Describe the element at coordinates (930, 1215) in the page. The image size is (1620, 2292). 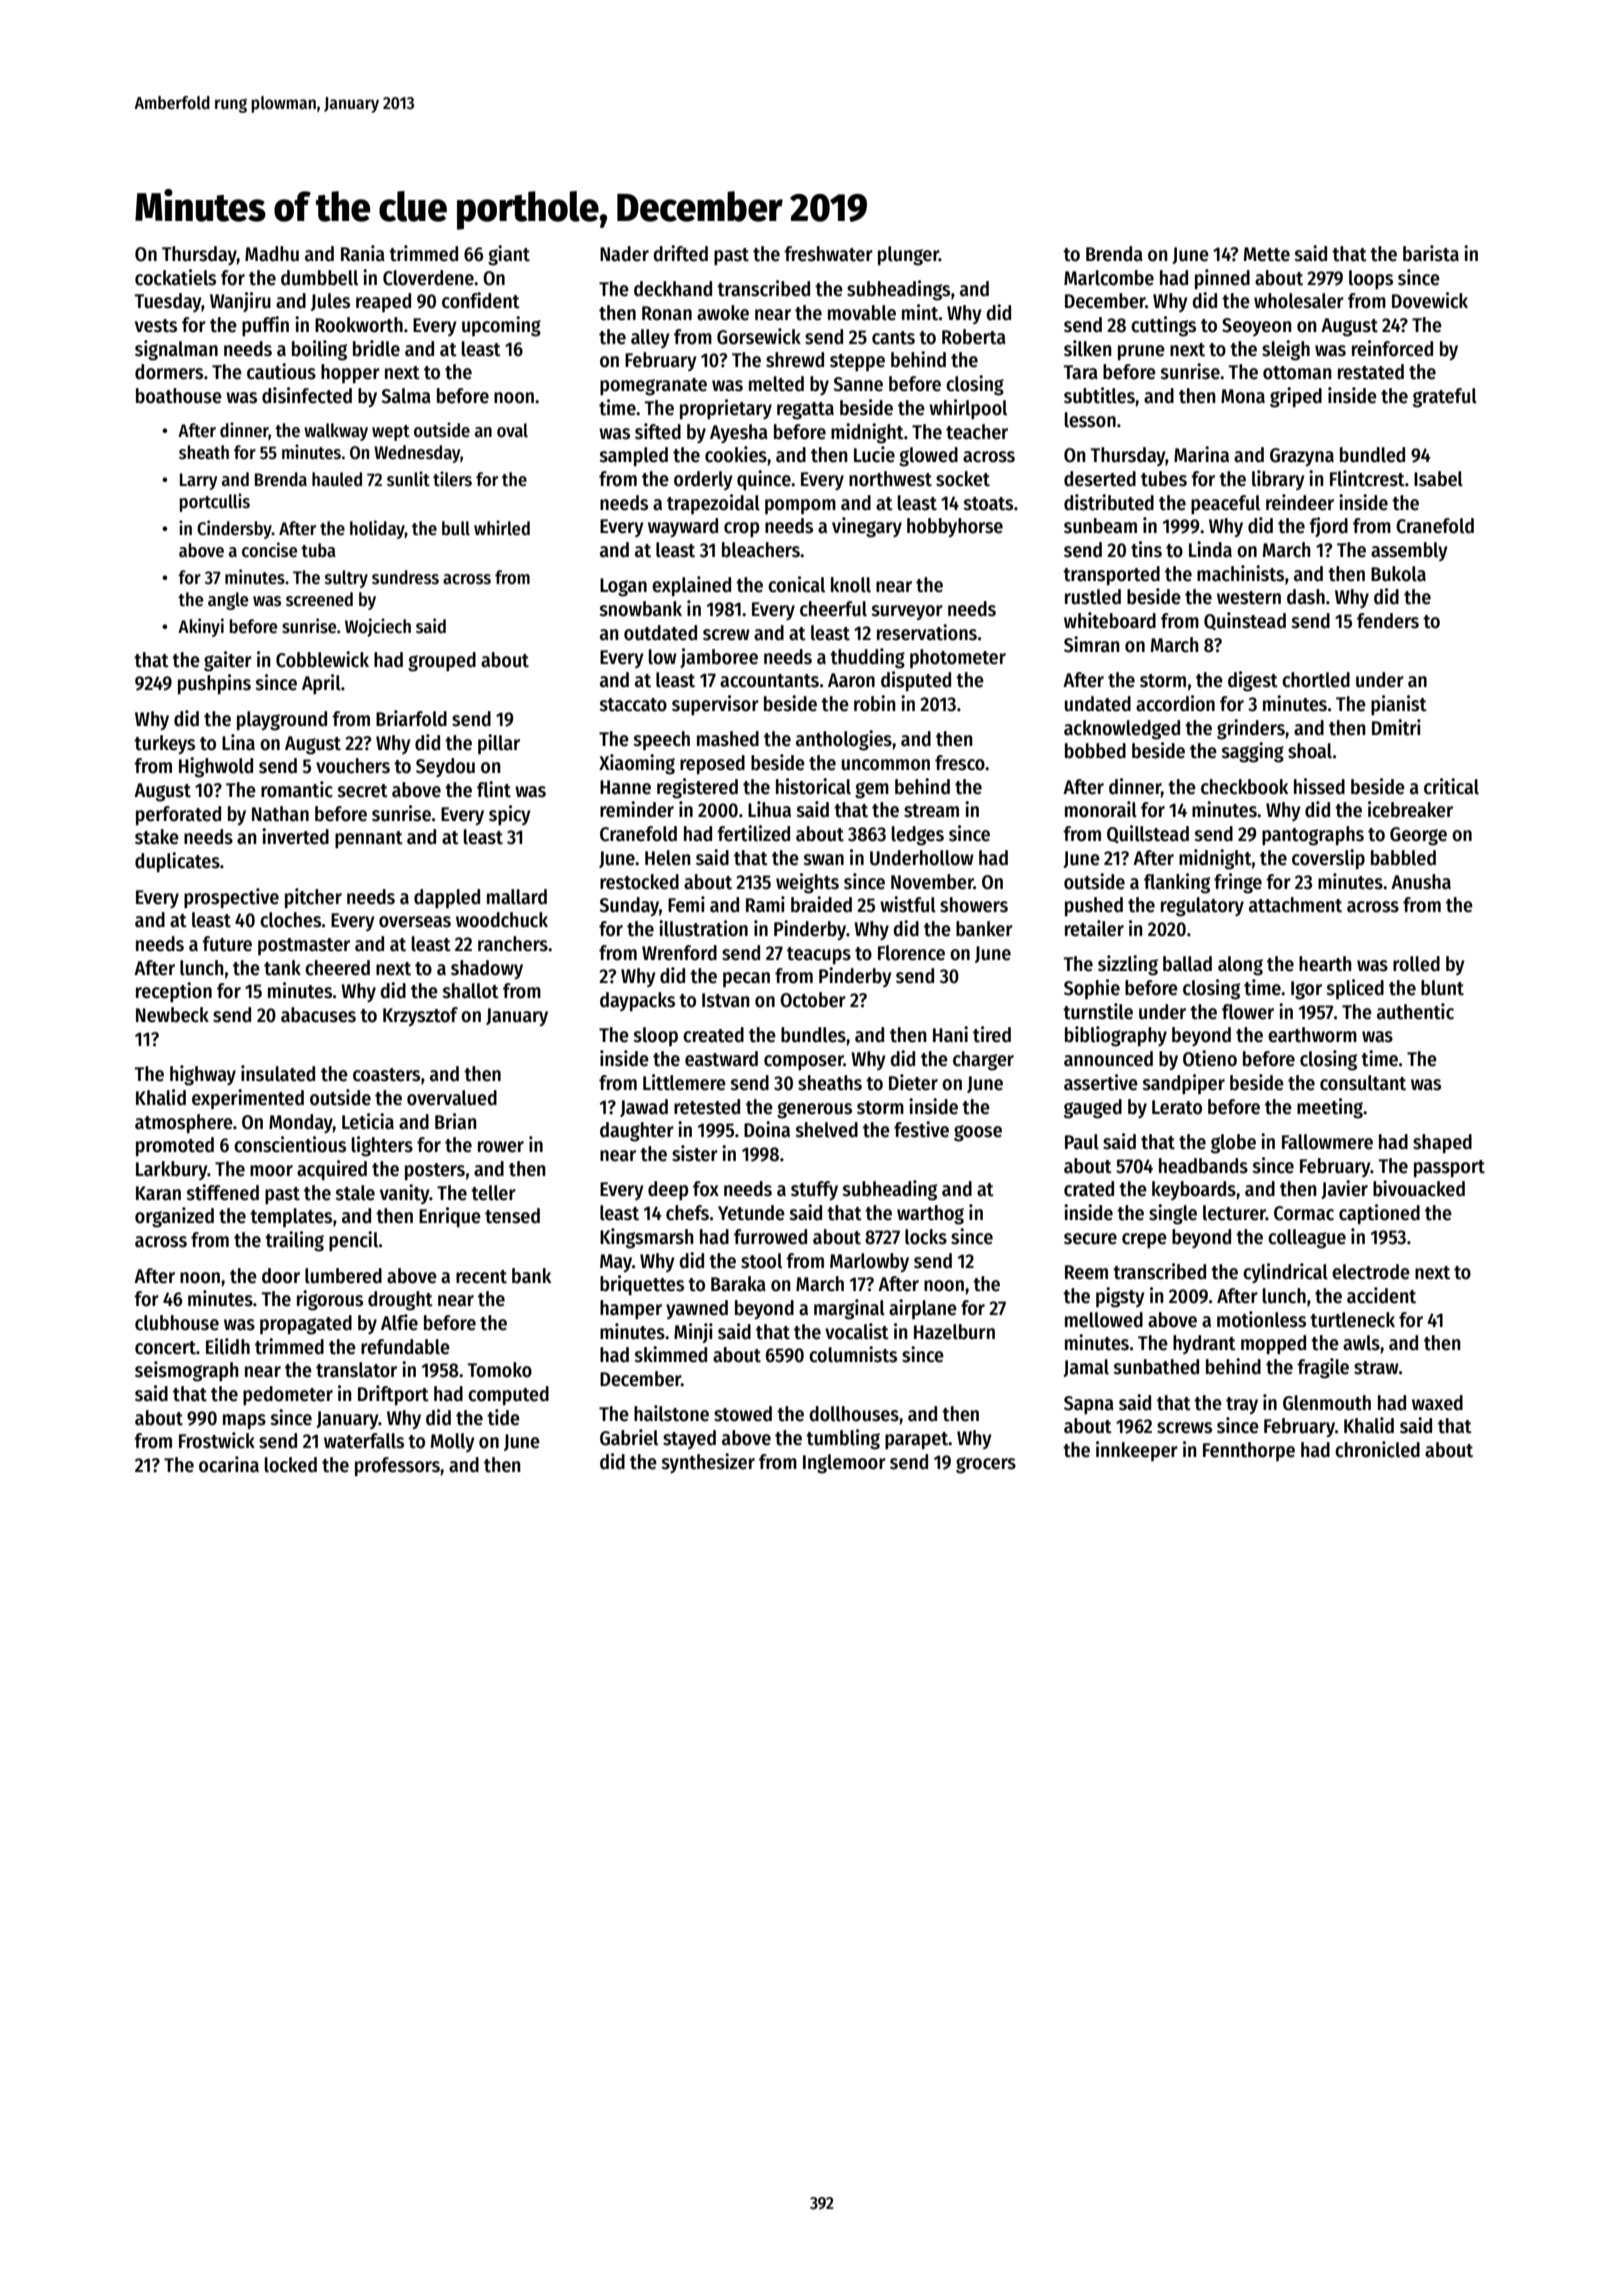
I see `warthog` at that location.
